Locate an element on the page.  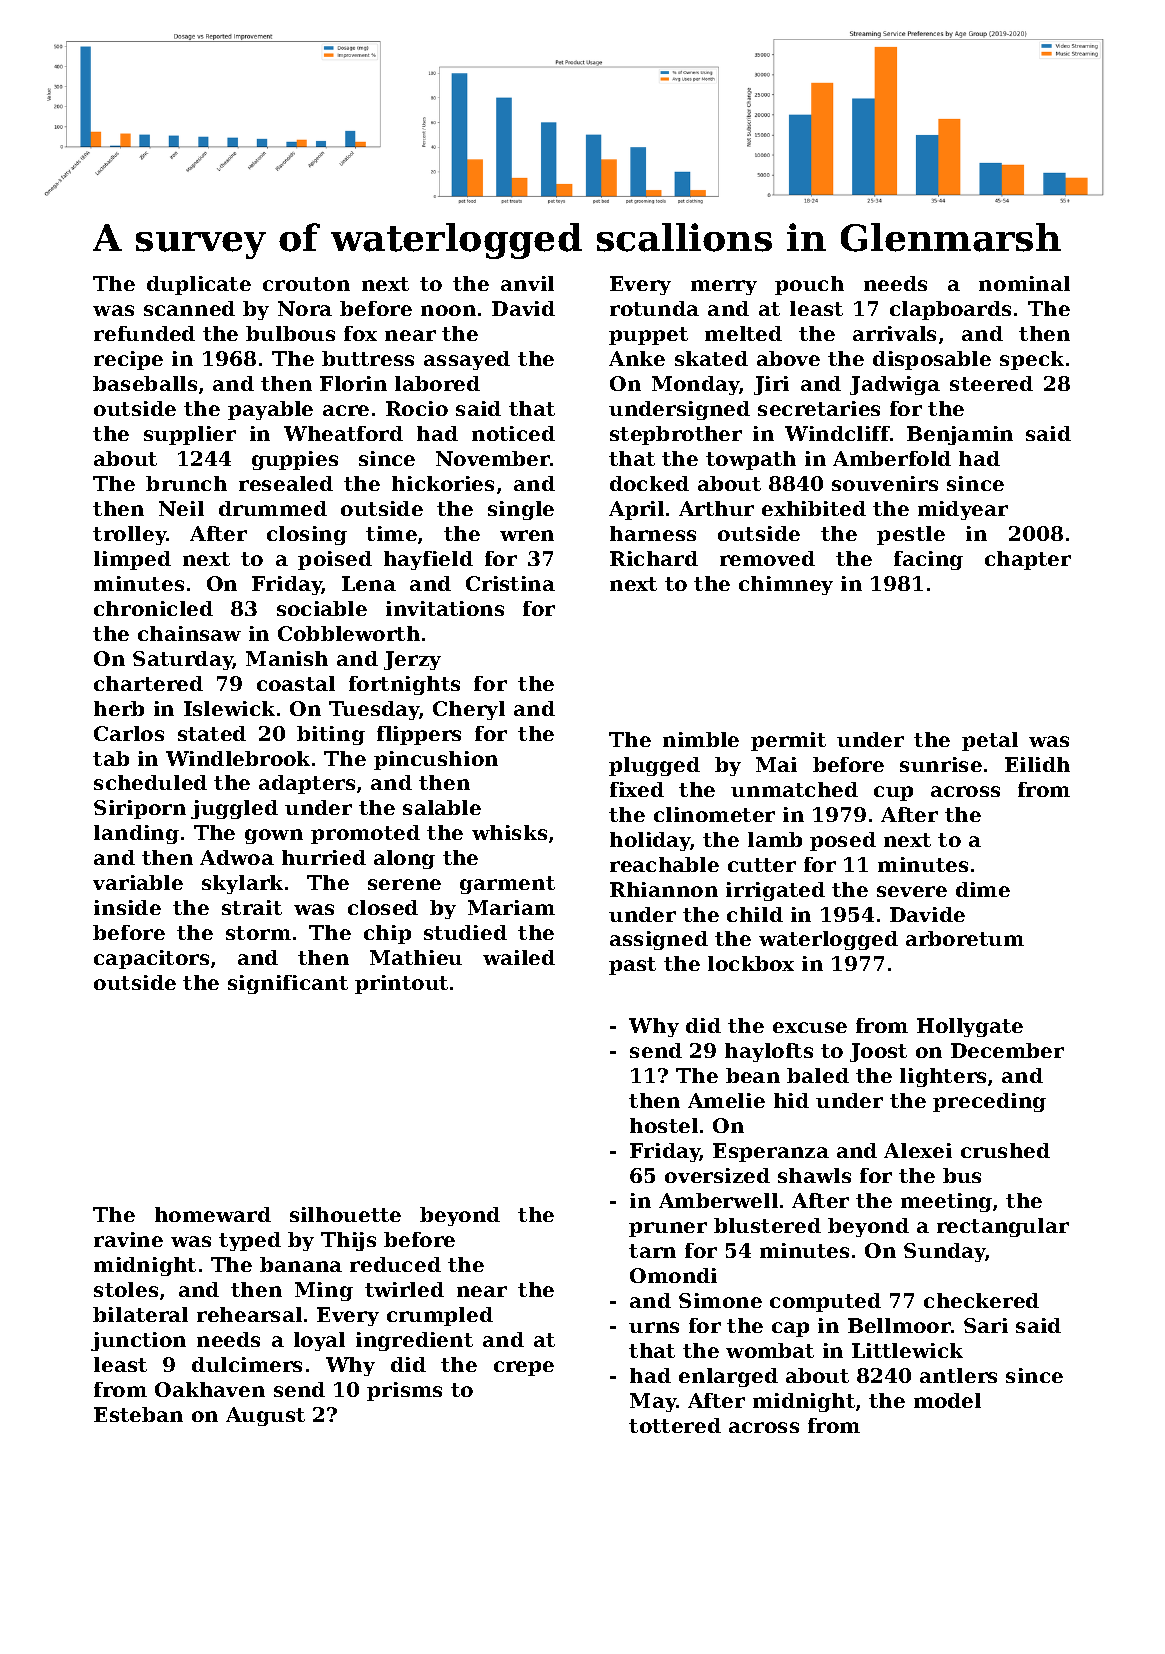
Richard is located at coordinates (654, 558).
